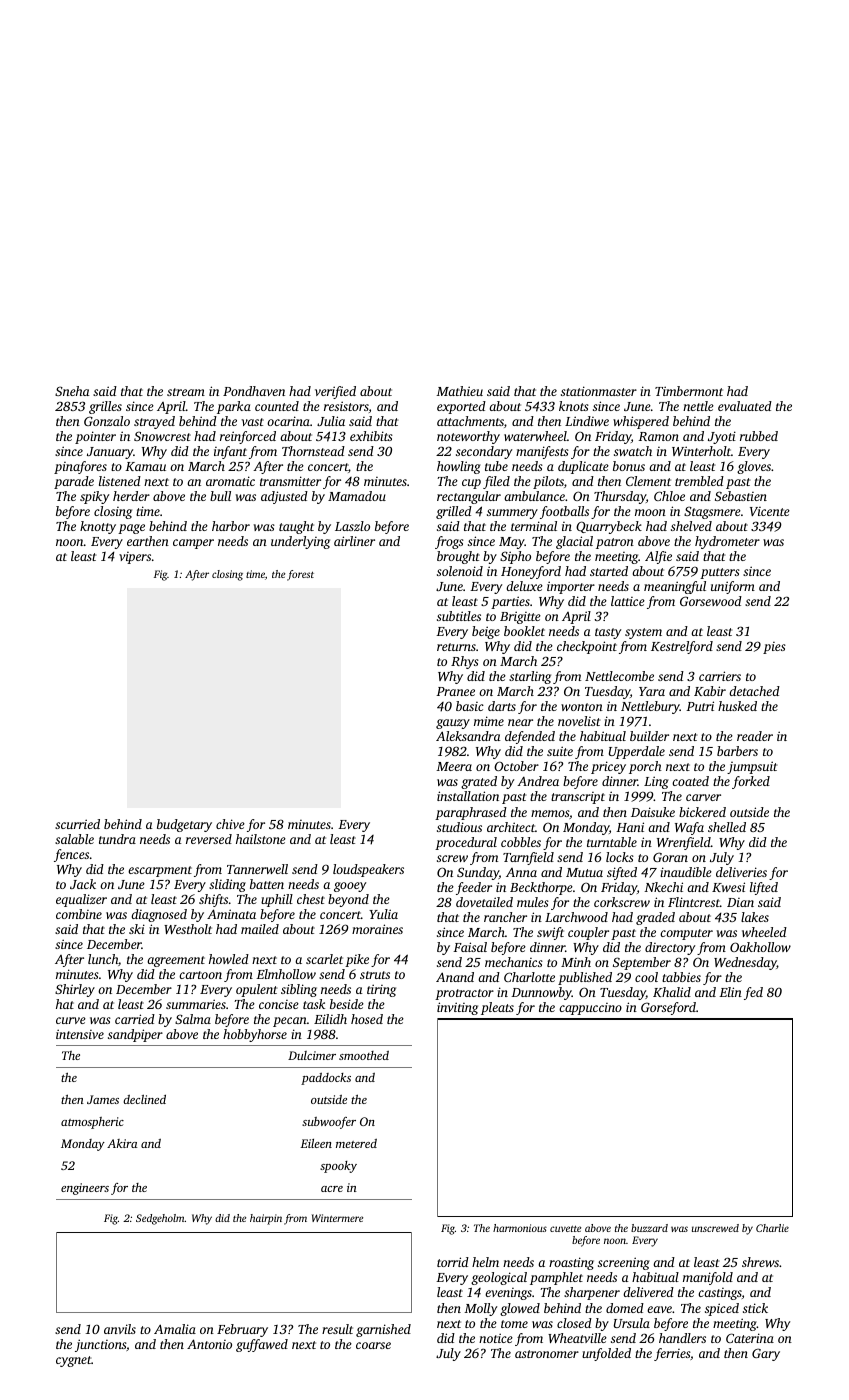 The width and height of the screenshot is (849, 1400). I want to click on Antonio, so click(209, 1344).
